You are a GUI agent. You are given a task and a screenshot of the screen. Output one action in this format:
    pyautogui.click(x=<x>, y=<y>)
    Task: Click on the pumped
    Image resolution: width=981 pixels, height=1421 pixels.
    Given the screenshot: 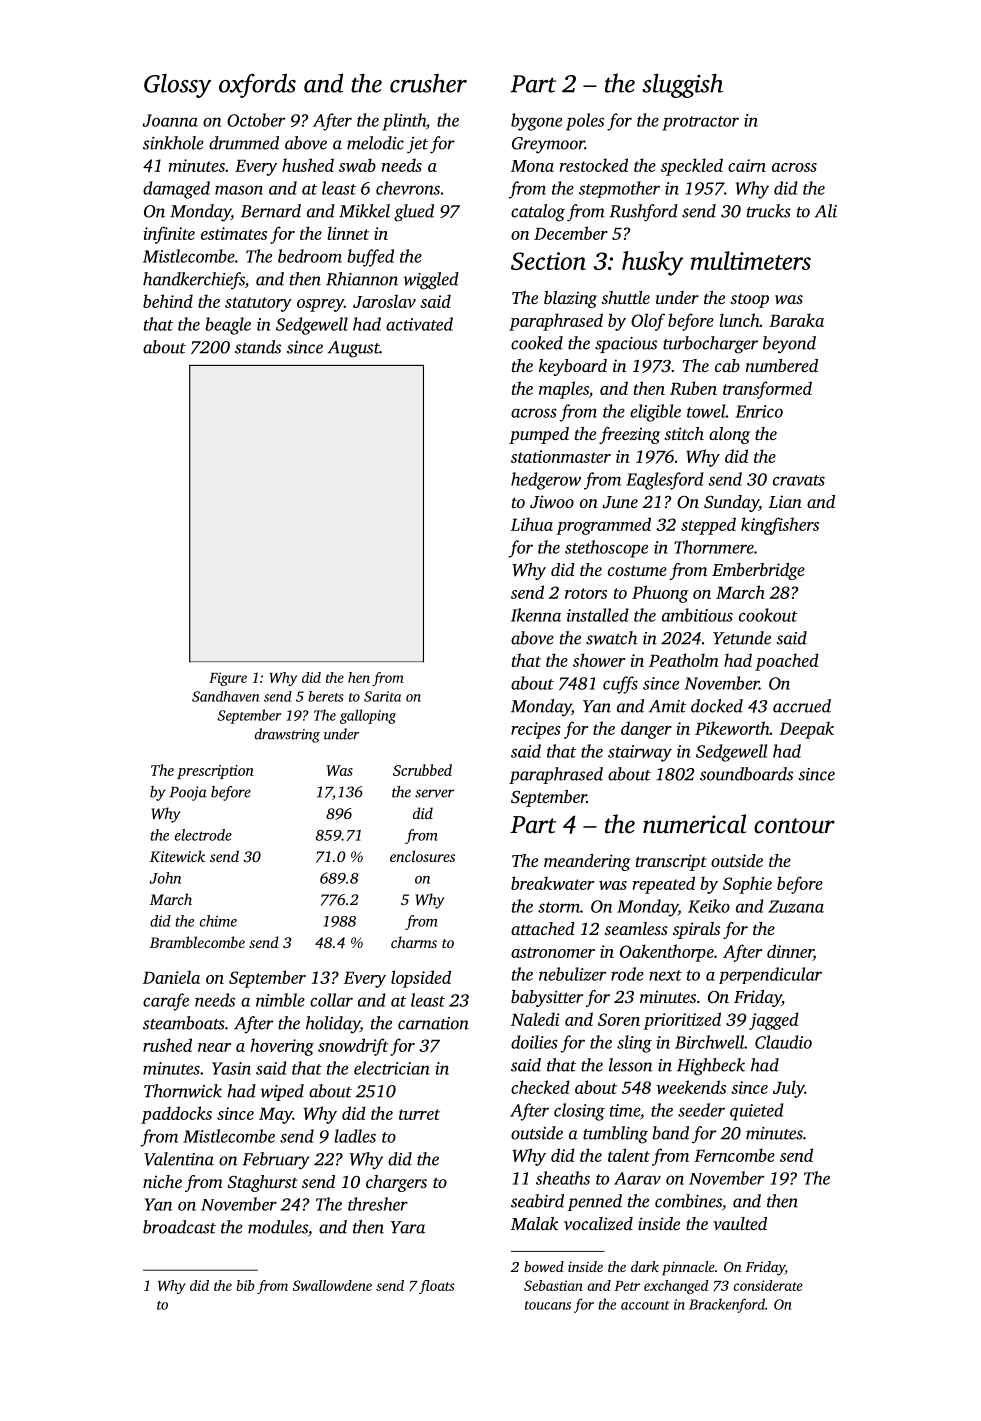 What is the action you would take?
    pyautogui.click(x=539, y=435)
